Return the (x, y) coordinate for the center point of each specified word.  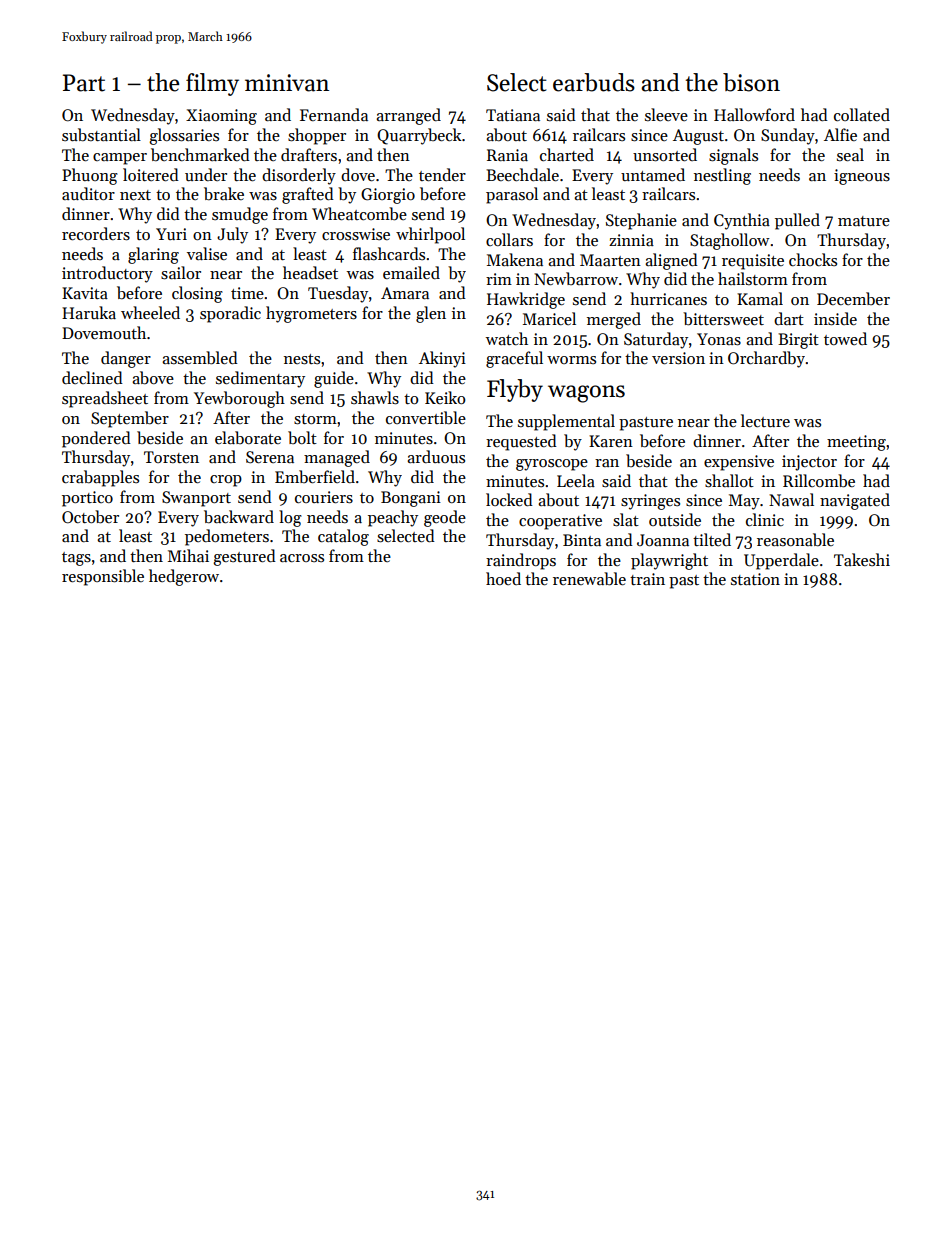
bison (751, 82)
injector (809, 463)
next (135, 195)
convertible (426, 417)
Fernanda (334, 114)
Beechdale (522, 174)
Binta (582, 540)
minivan (287, 83)
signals (733, 156)
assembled (200, 358)
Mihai (188, 555)
